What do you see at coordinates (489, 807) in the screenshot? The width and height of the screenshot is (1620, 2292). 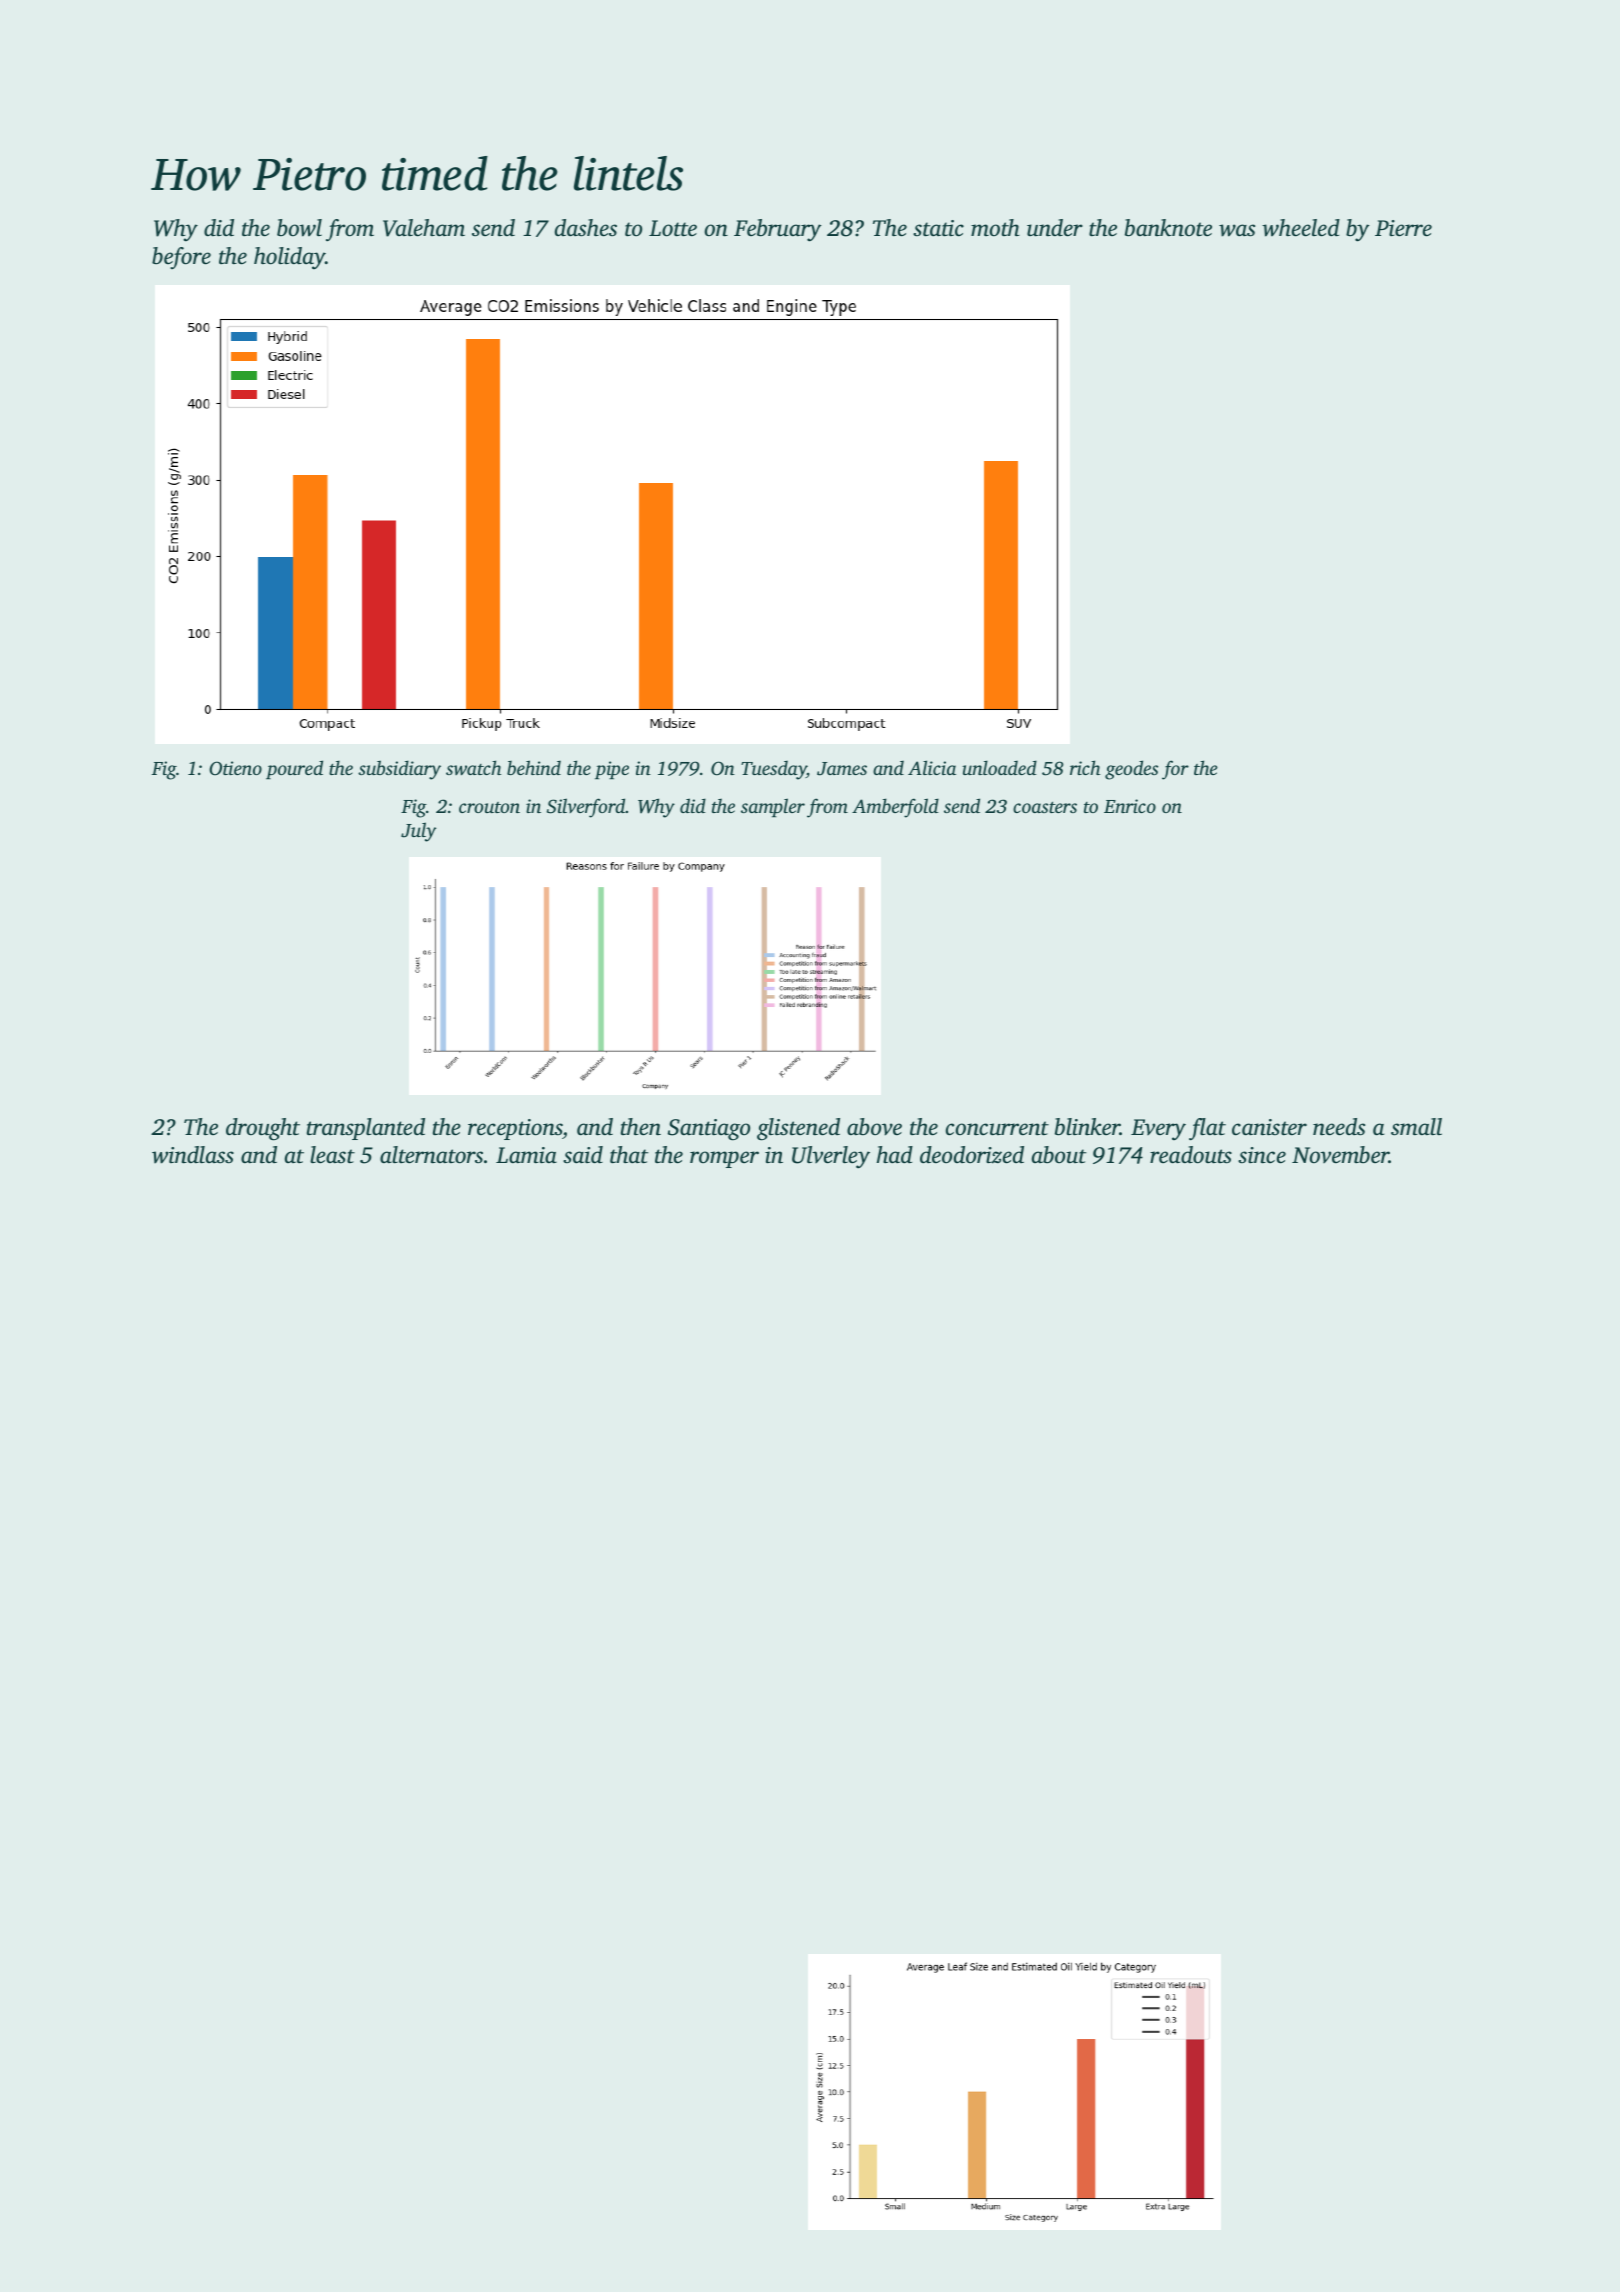 I see `crouton` at bounding box center [489, 807].
